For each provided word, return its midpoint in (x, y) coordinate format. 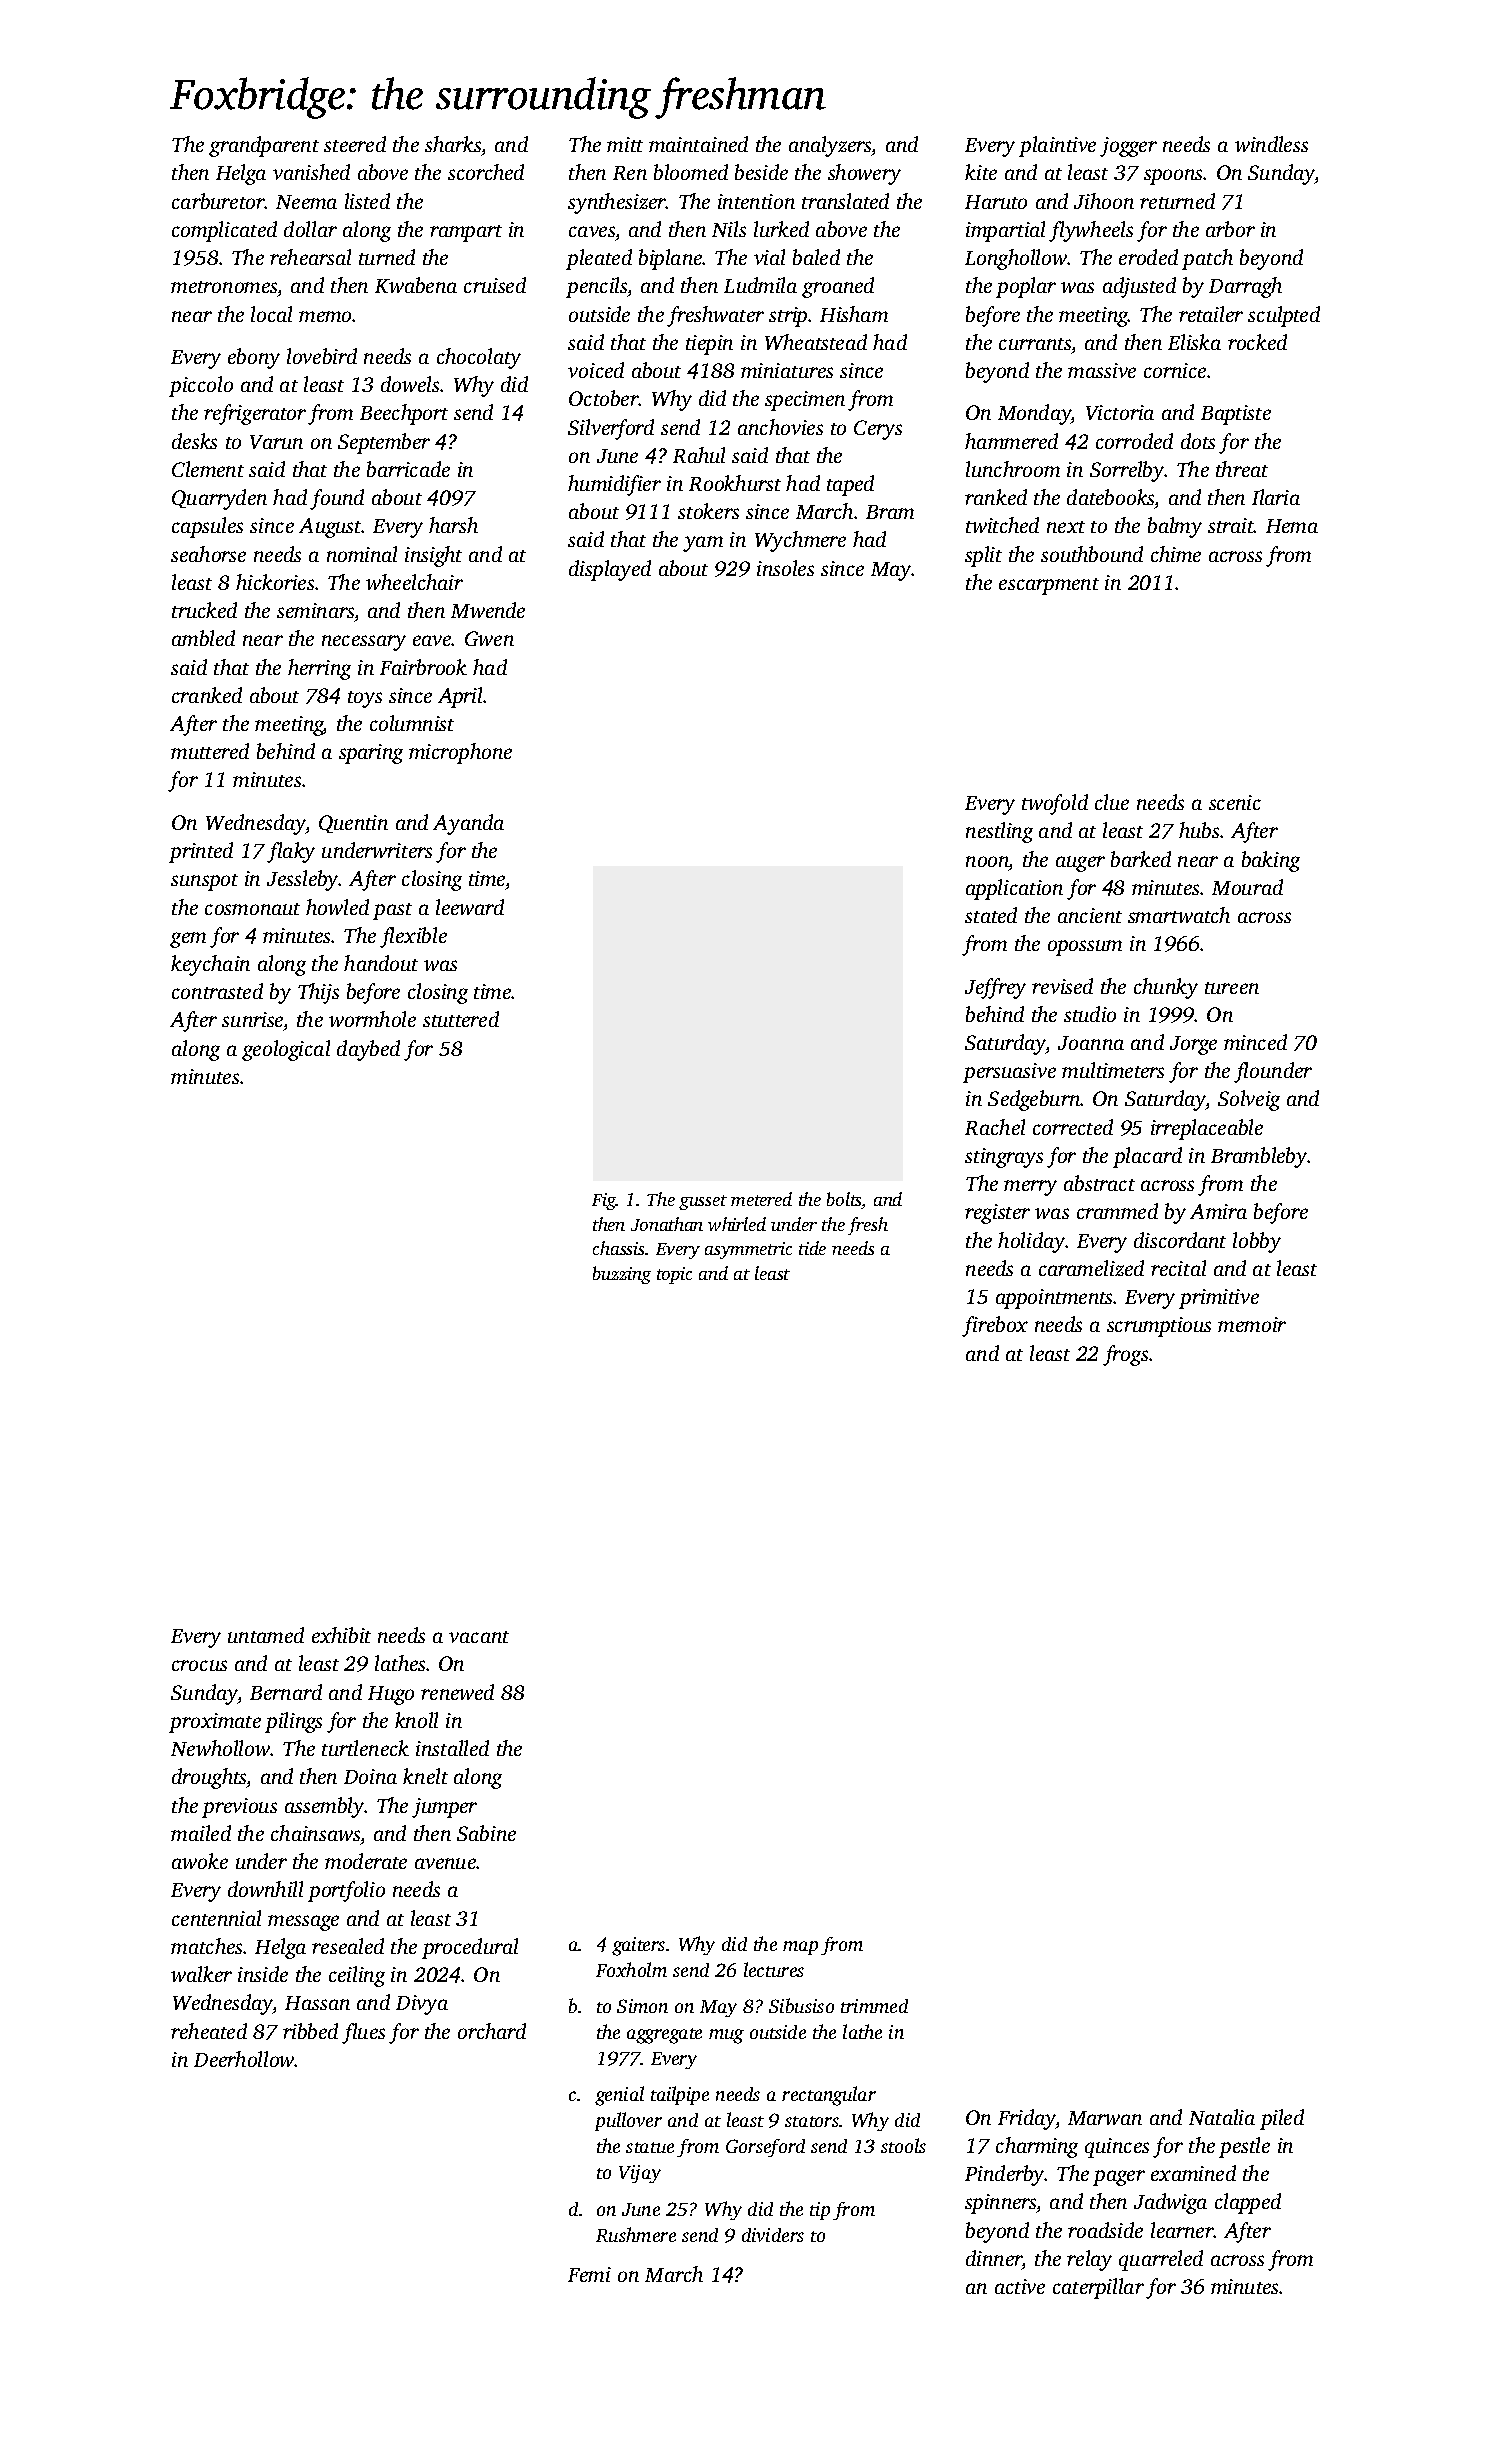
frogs (1125, 1355)
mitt (625, 144)
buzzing (622, 1275)
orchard (492, 2031)
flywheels (1091, 231)
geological (286, 1050)
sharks (453, 144)
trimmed (874, 2006)
